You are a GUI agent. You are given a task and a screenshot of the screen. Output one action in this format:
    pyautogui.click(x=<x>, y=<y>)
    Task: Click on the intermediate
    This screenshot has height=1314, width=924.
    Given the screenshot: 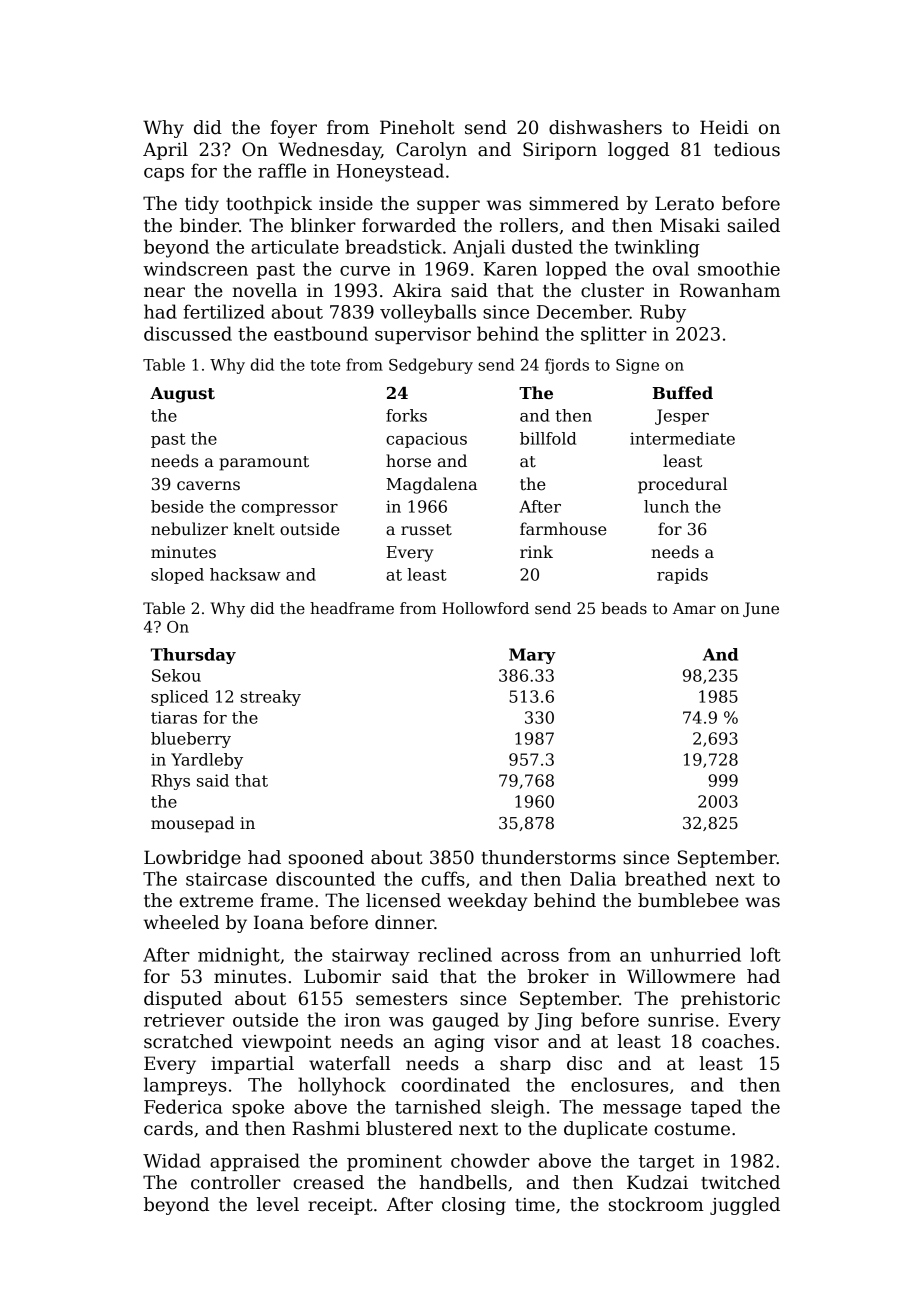 What is the action you would take?
    pyautogui.click(x=682, y=438)
